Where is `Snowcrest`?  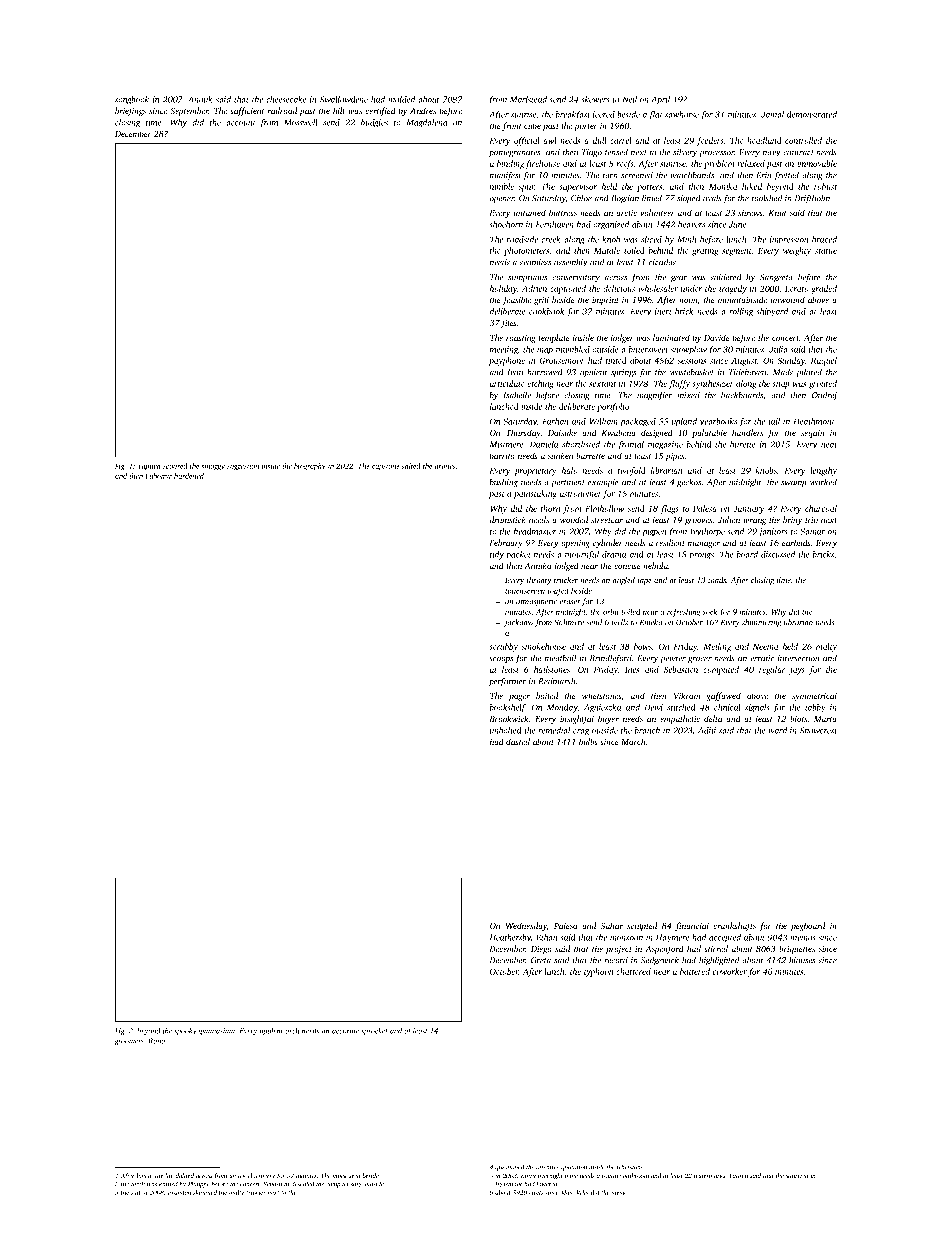 Snowcrest is located at coordinates (818, 730).
